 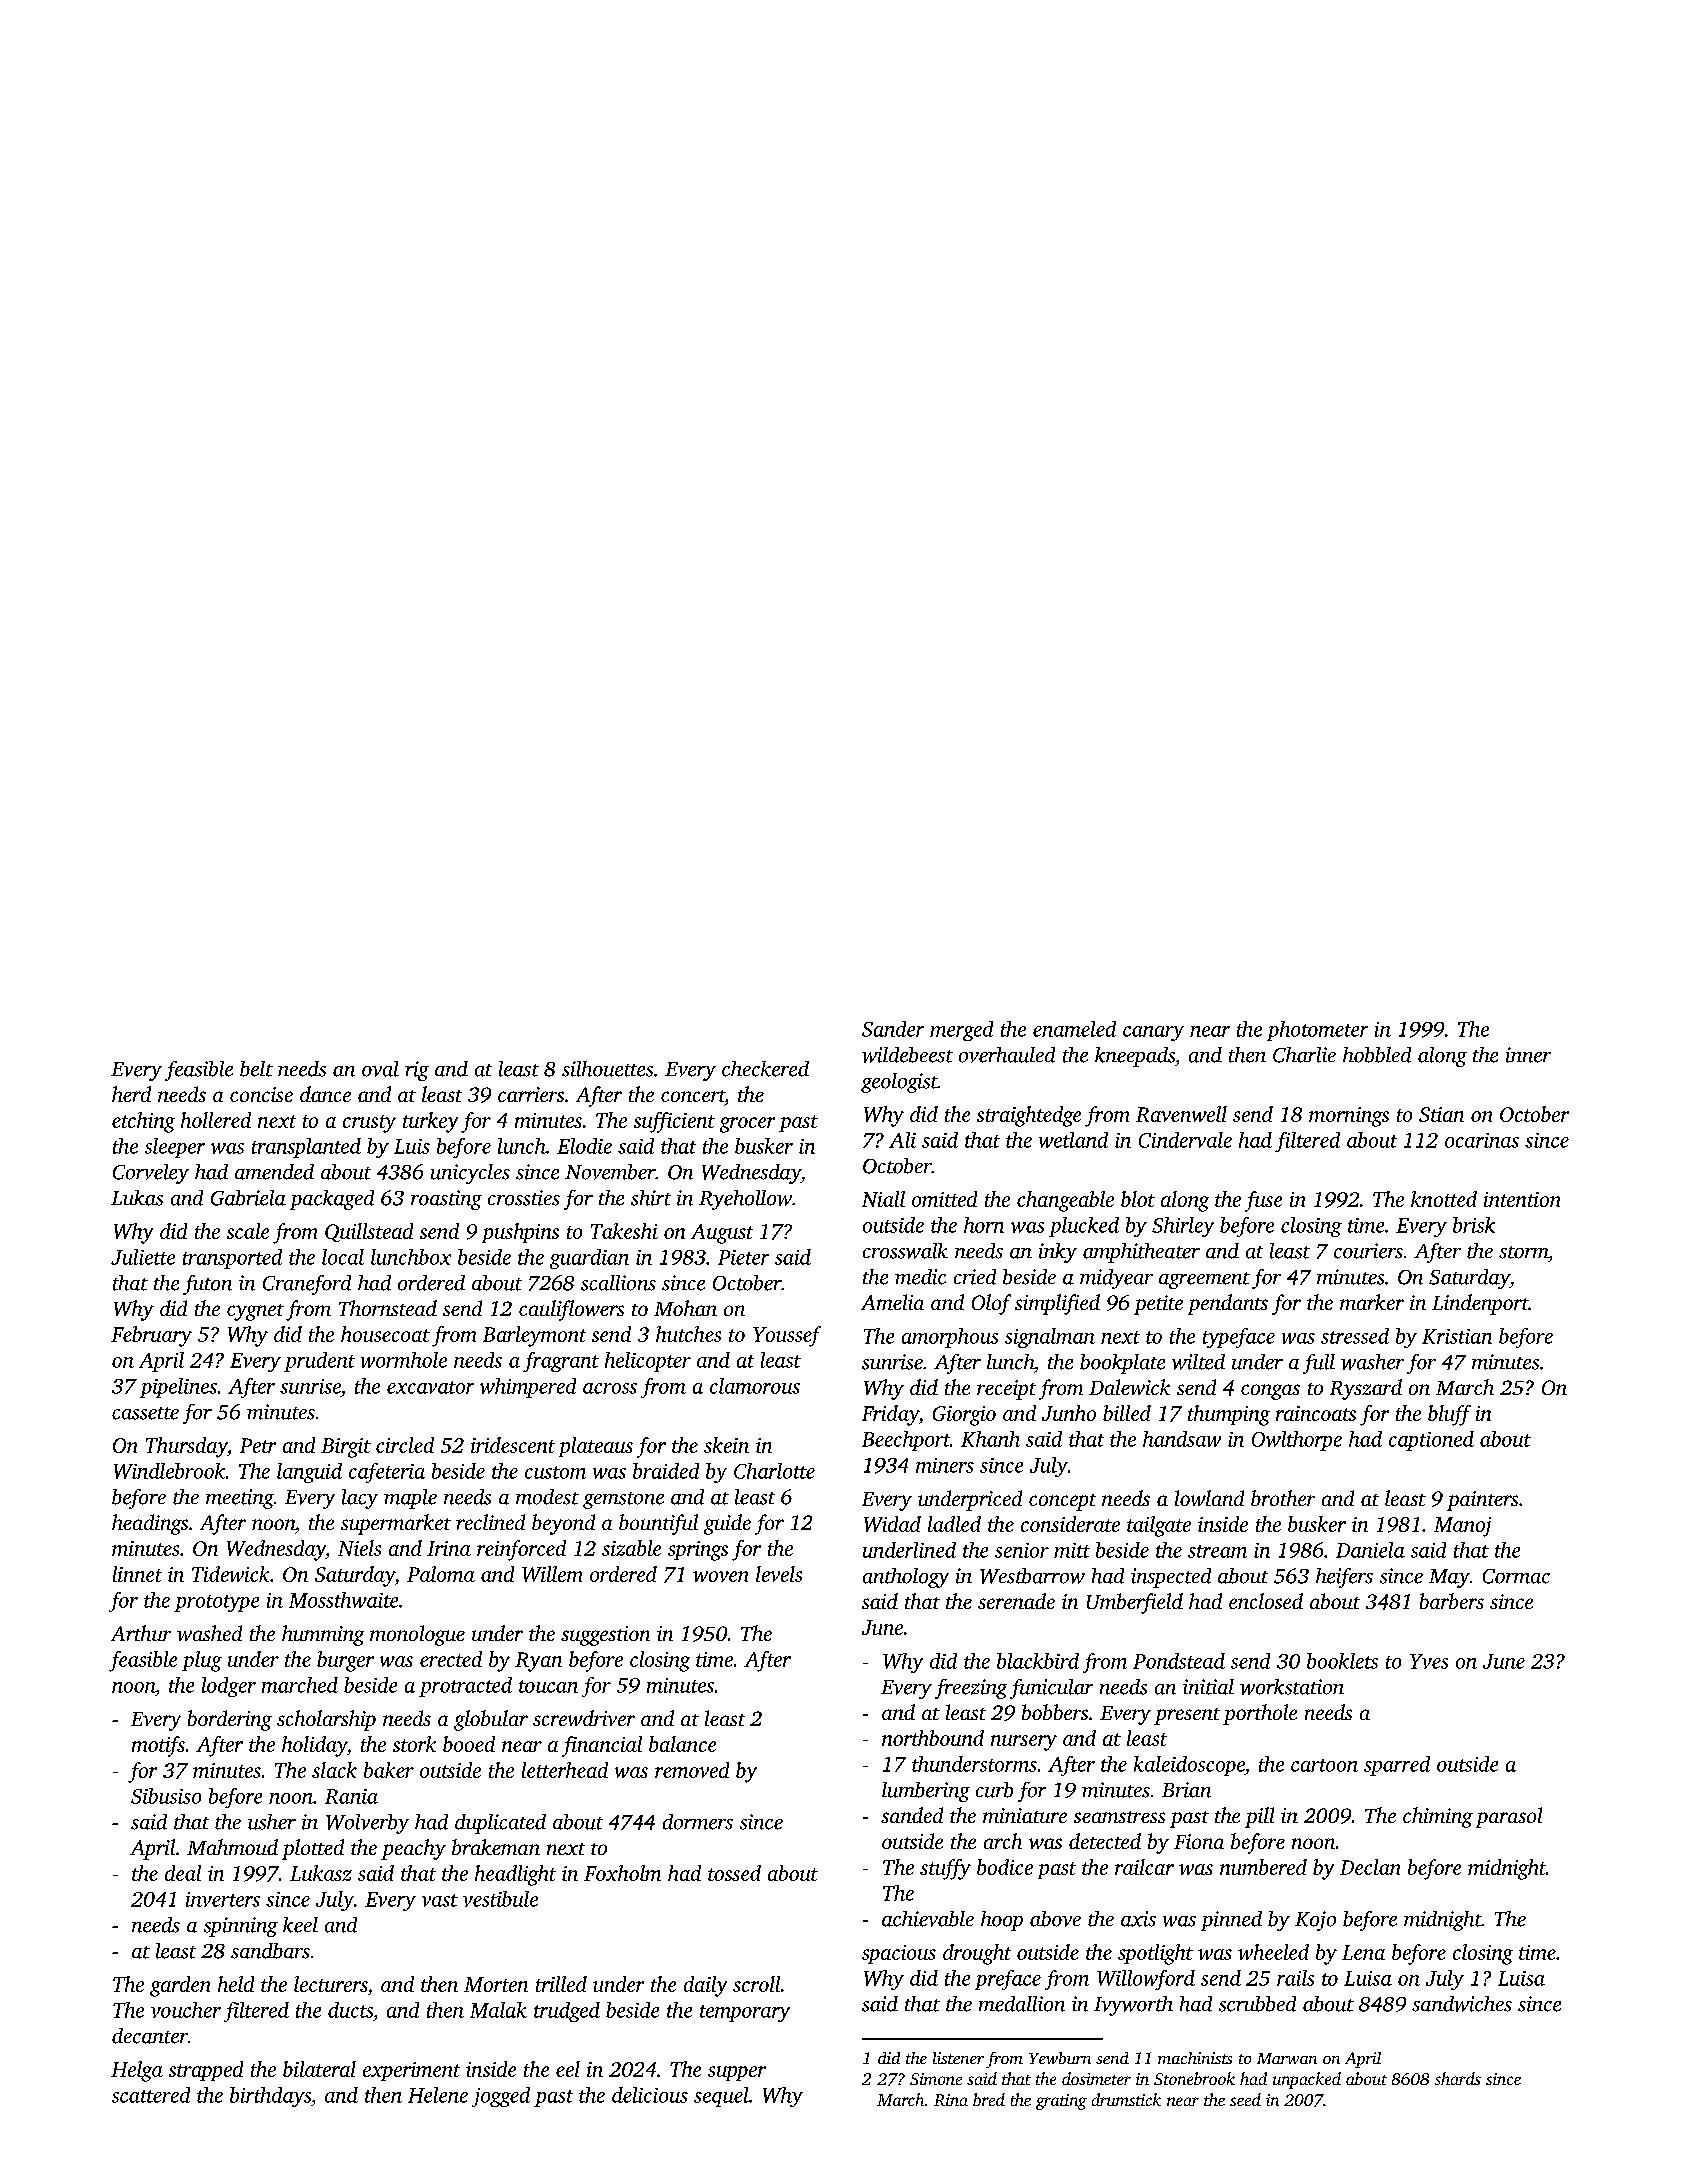 What do you see at coordinates (169, 1471) in the screenshot?
I see `Windlebrook` at bounding box center [169, 1471].
